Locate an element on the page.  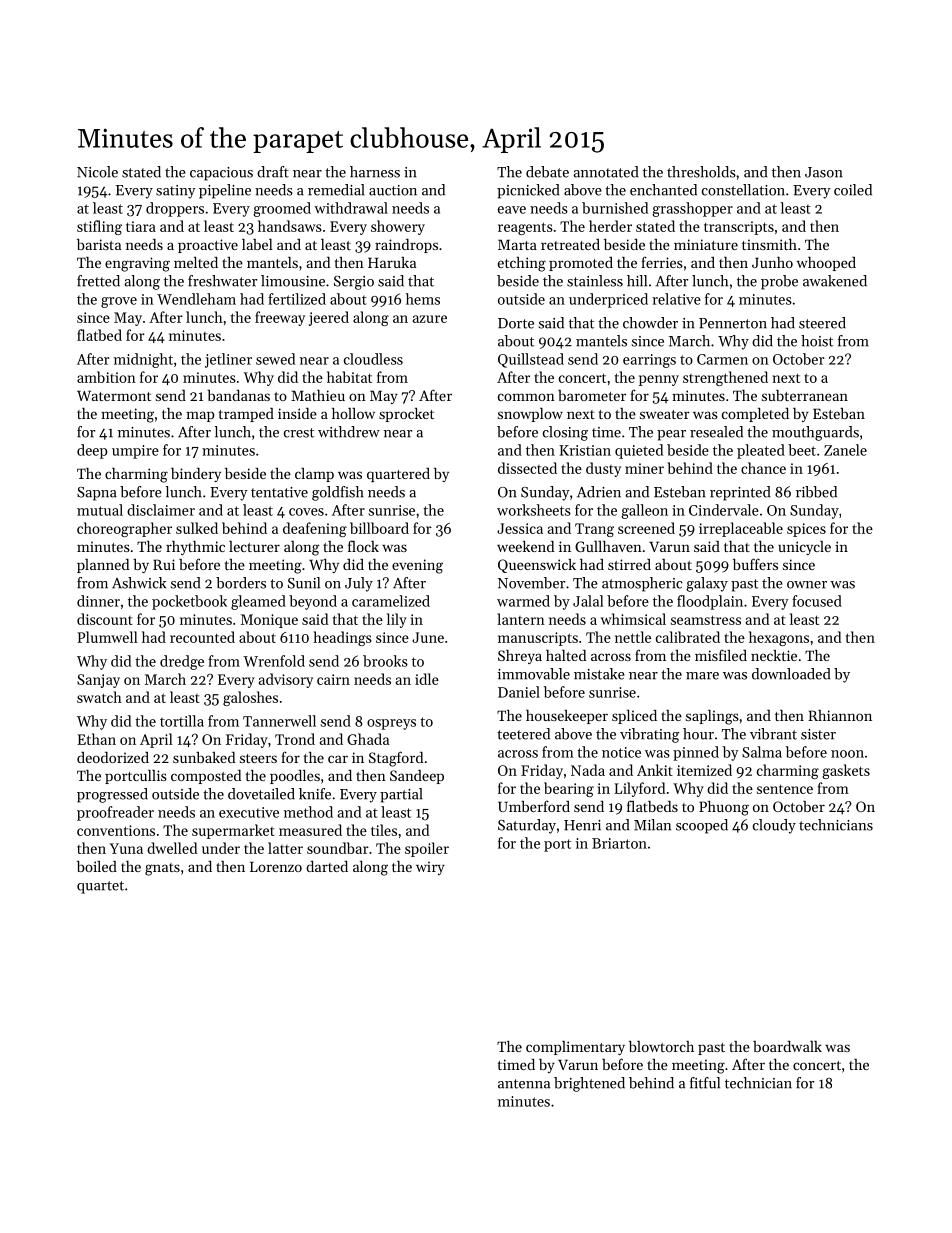
penny is located at coordinates (659, 380).
